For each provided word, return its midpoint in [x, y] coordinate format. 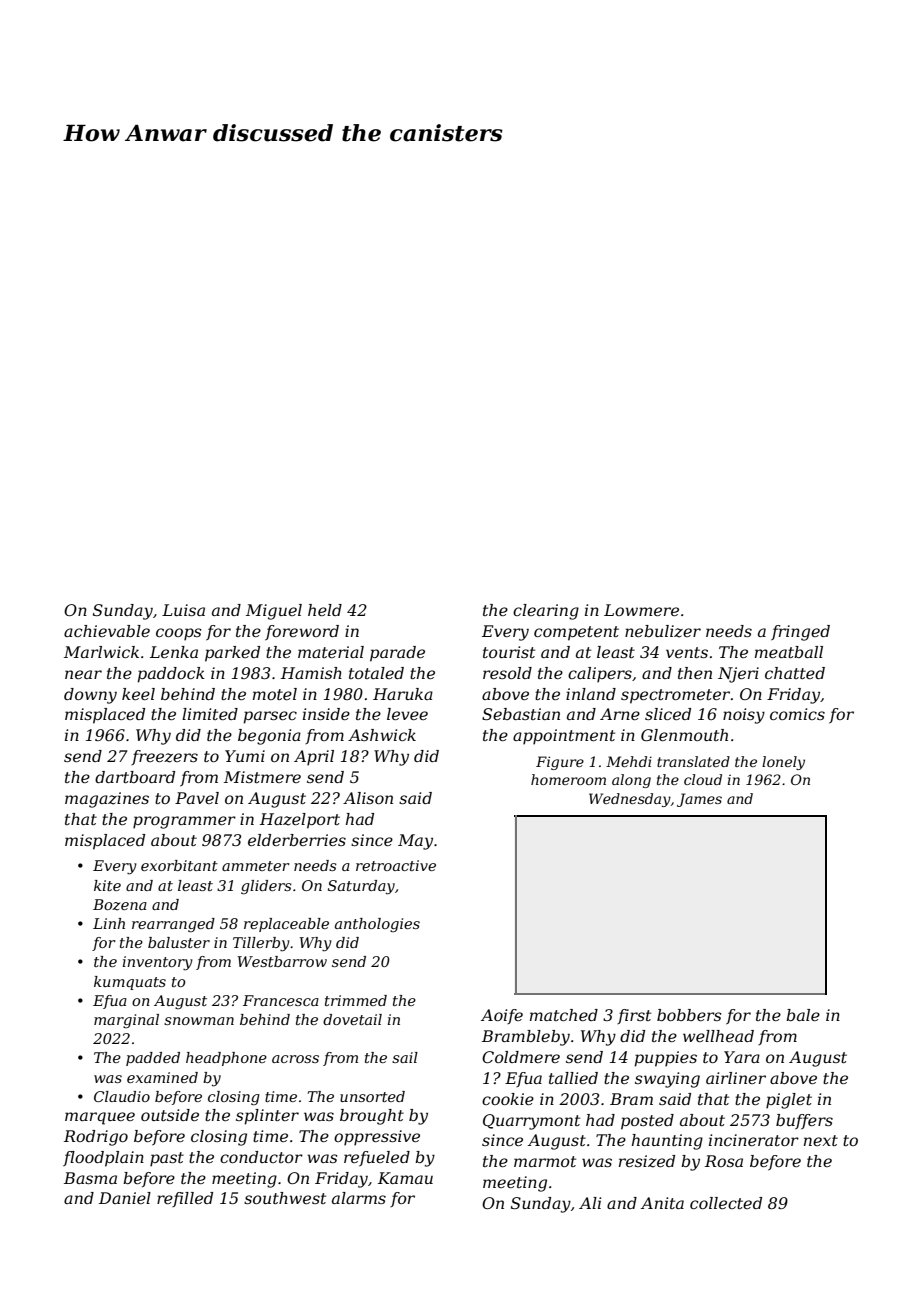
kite [107, 885]
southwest [285, 1198]
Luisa [183, 610]
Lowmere [641, 610]
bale [803, 1015]
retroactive [396, 865]
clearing [546, 612]
